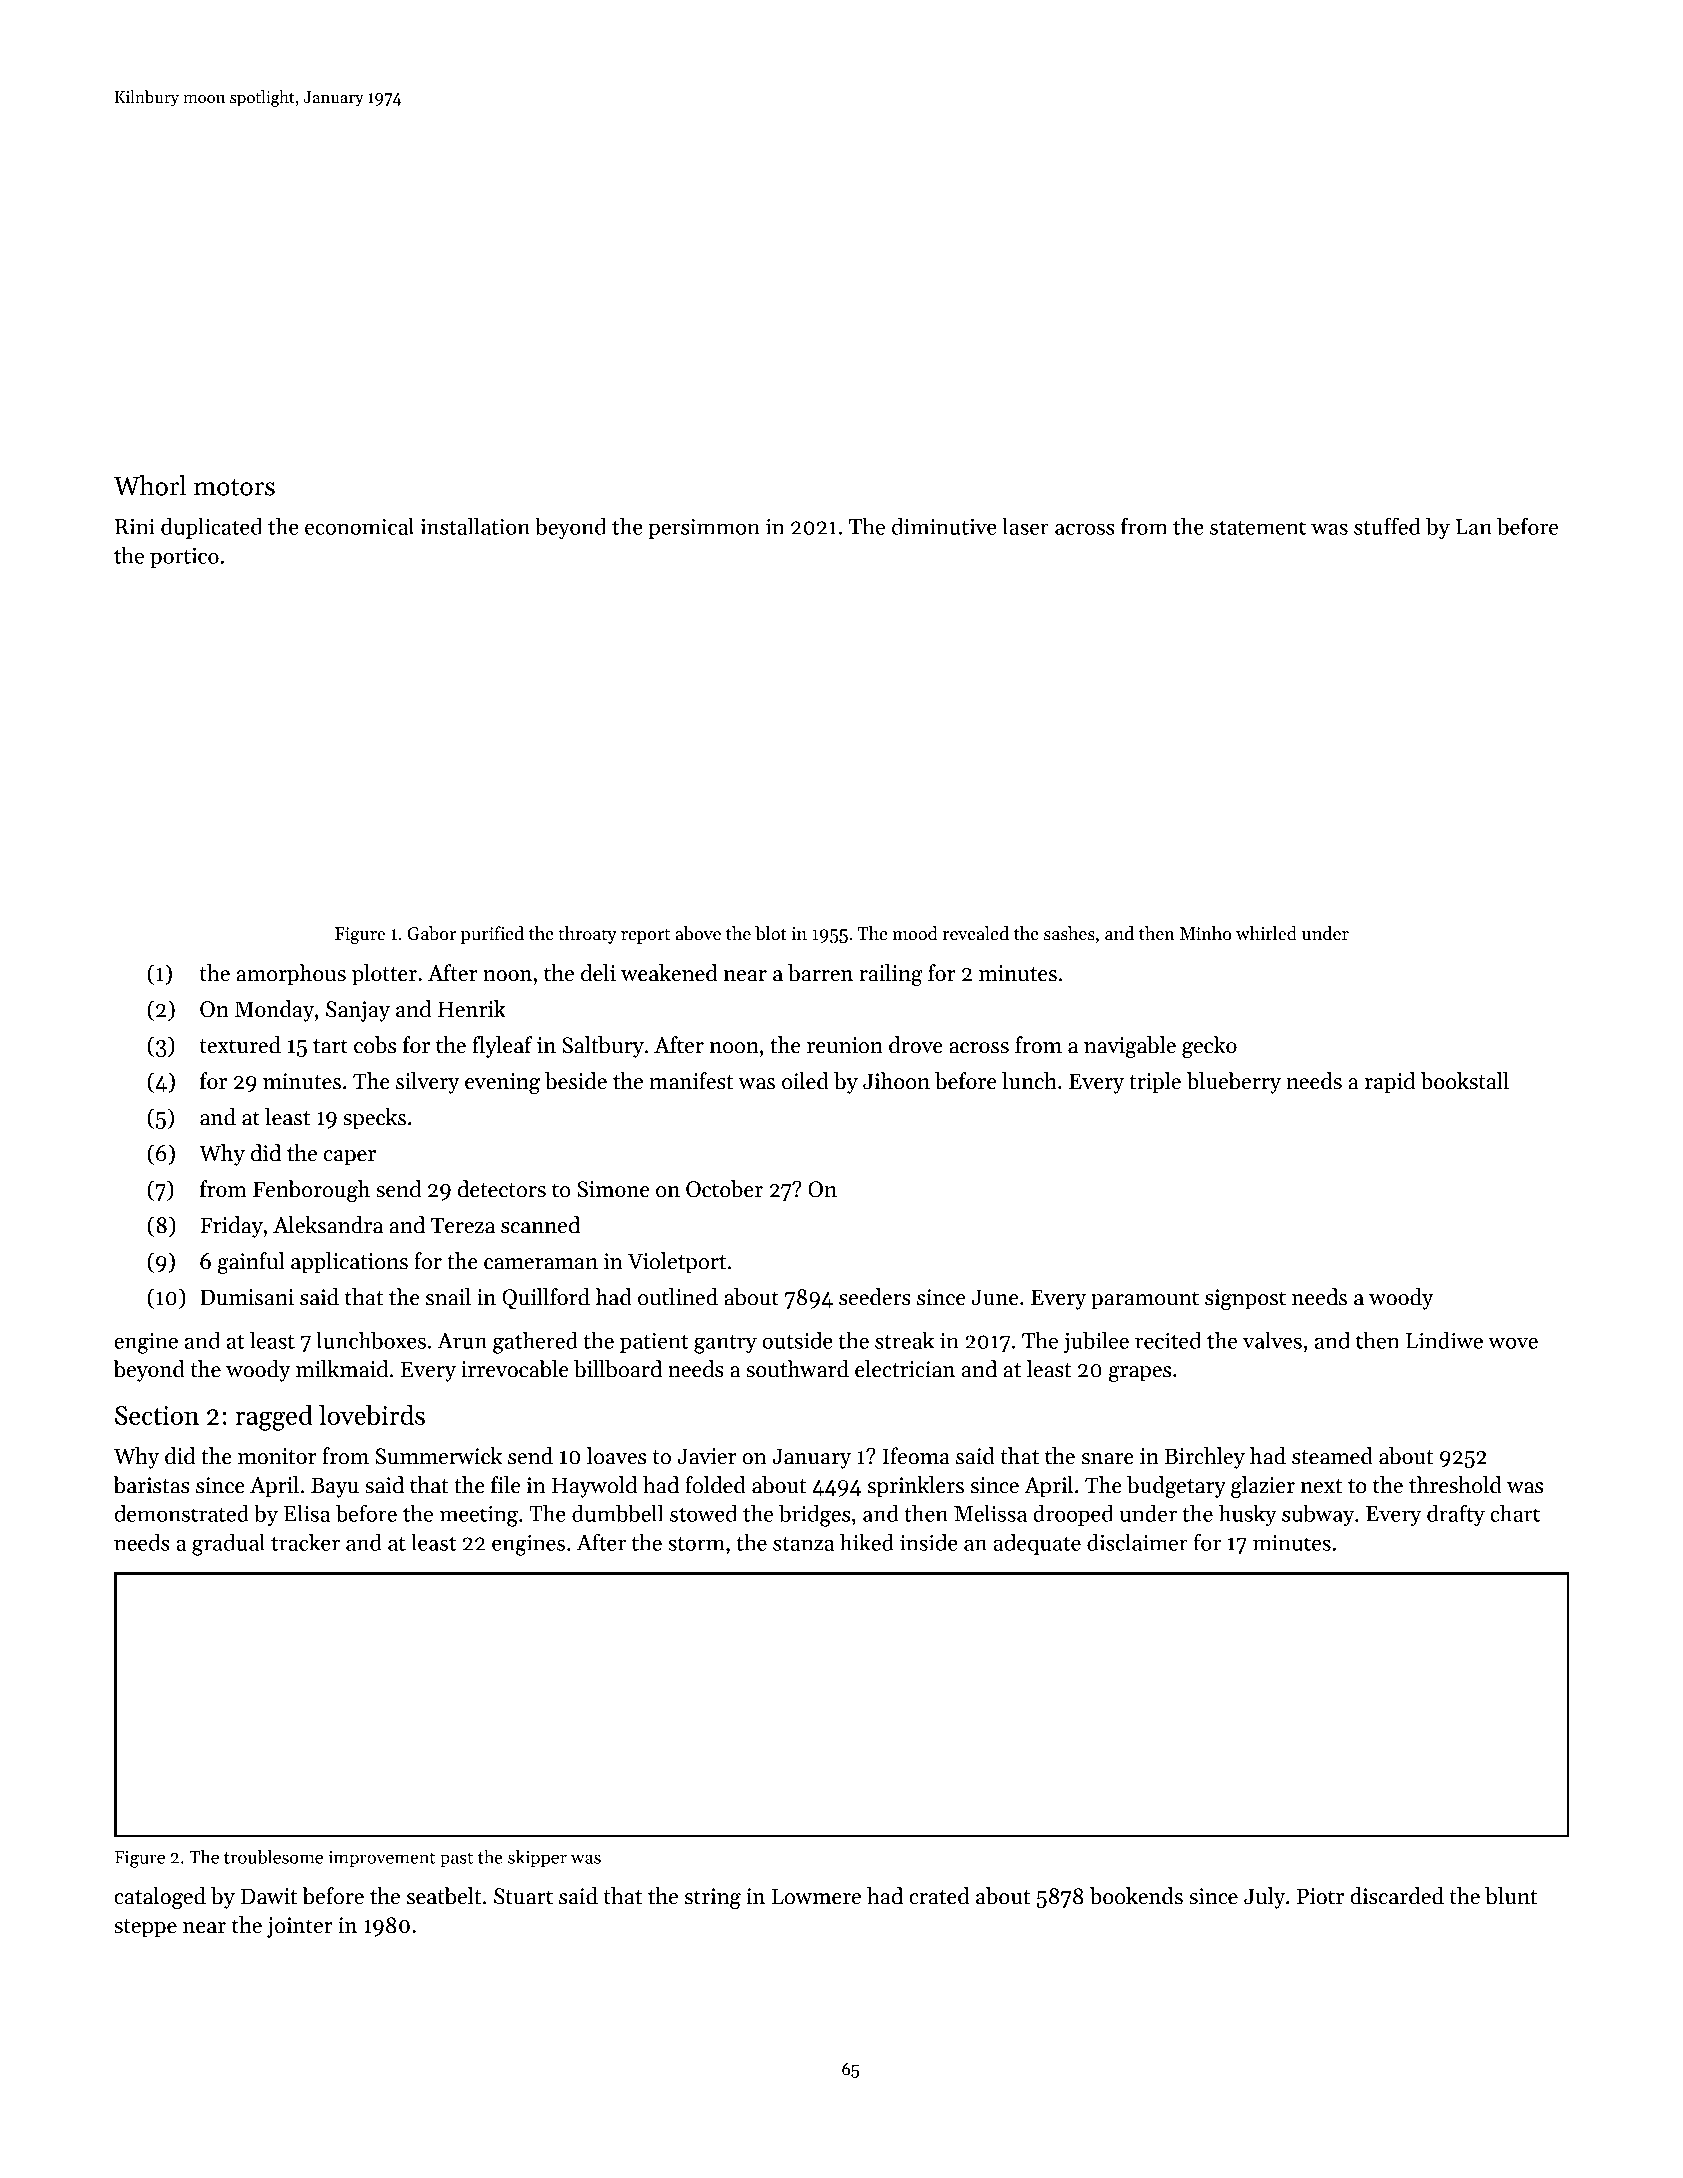  What do you see at coordinates (944, 526) in the image?
I see `diminutive` at bounding box center [944, 526].
